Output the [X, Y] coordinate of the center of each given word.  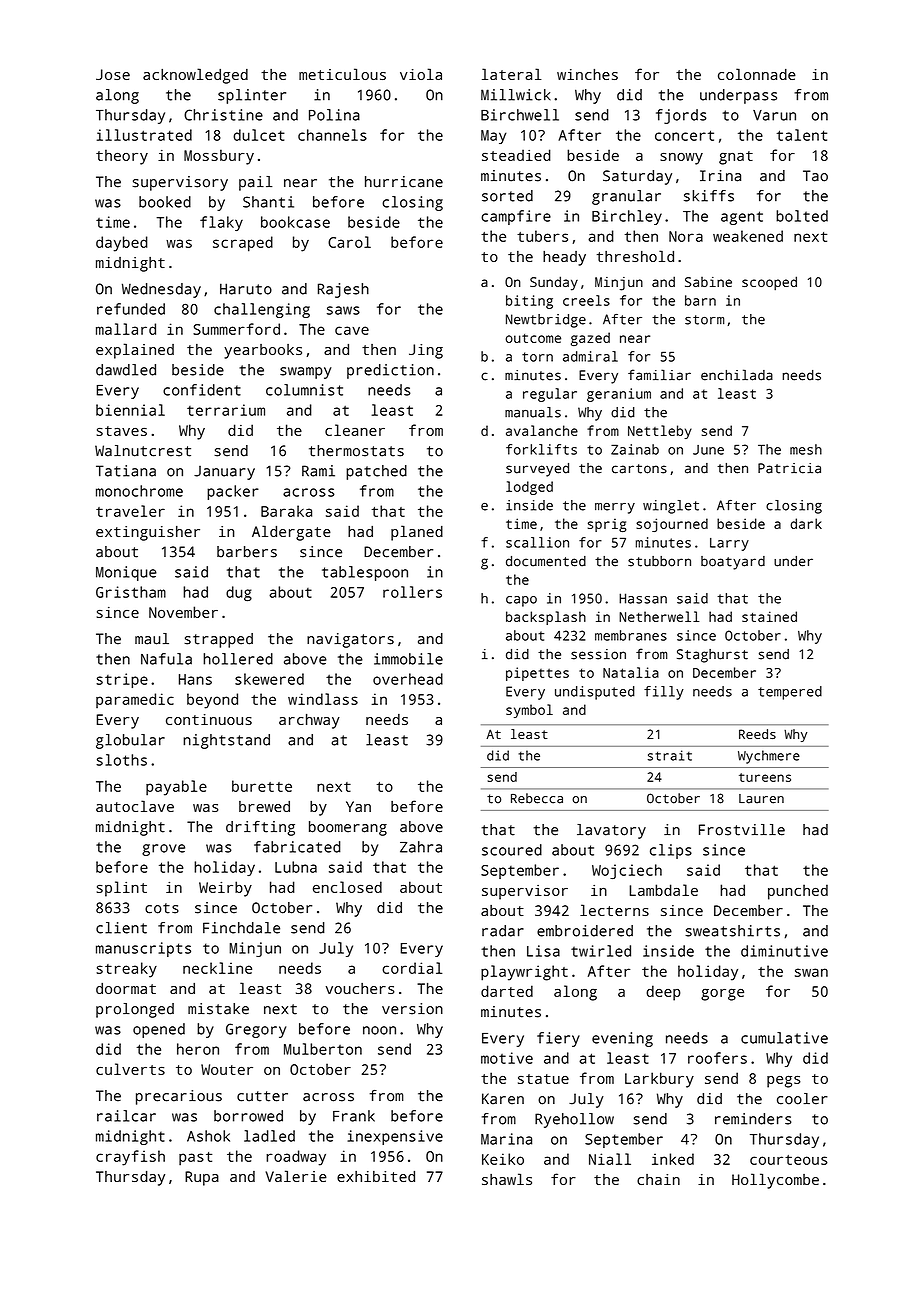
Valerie [296, 1176]
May [493, 137]
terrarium [226, 410]
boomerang [348, 828]
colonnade [757, 74]
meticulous [342, 74]
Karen [503, 1099]
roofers [717, 1058]
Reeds [757, 734]
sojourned [672, 525]
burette [262, 786]
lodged [529, 488]
